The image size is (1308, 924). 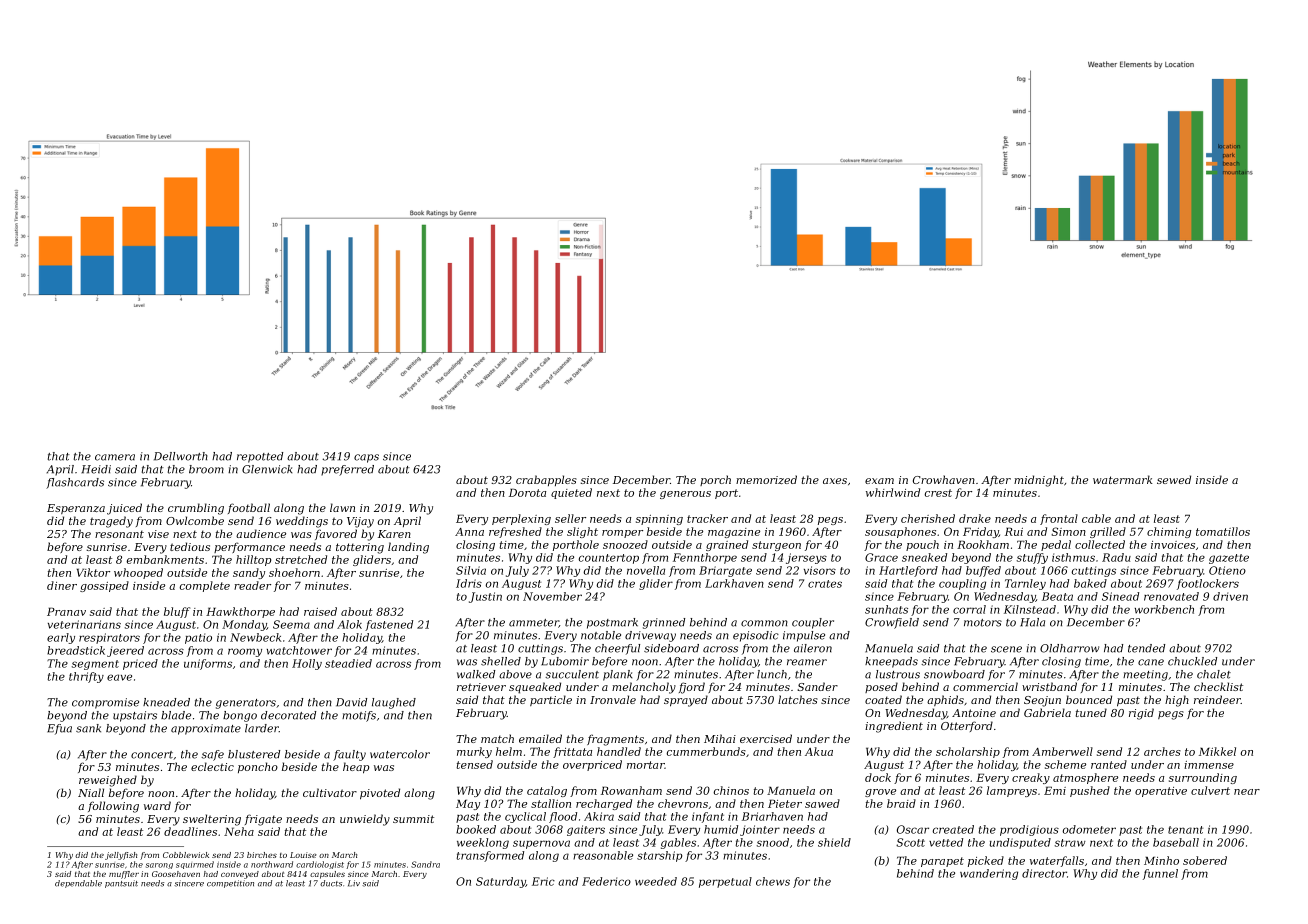 I want to click on crabapples, so click(x=546, y=480).
